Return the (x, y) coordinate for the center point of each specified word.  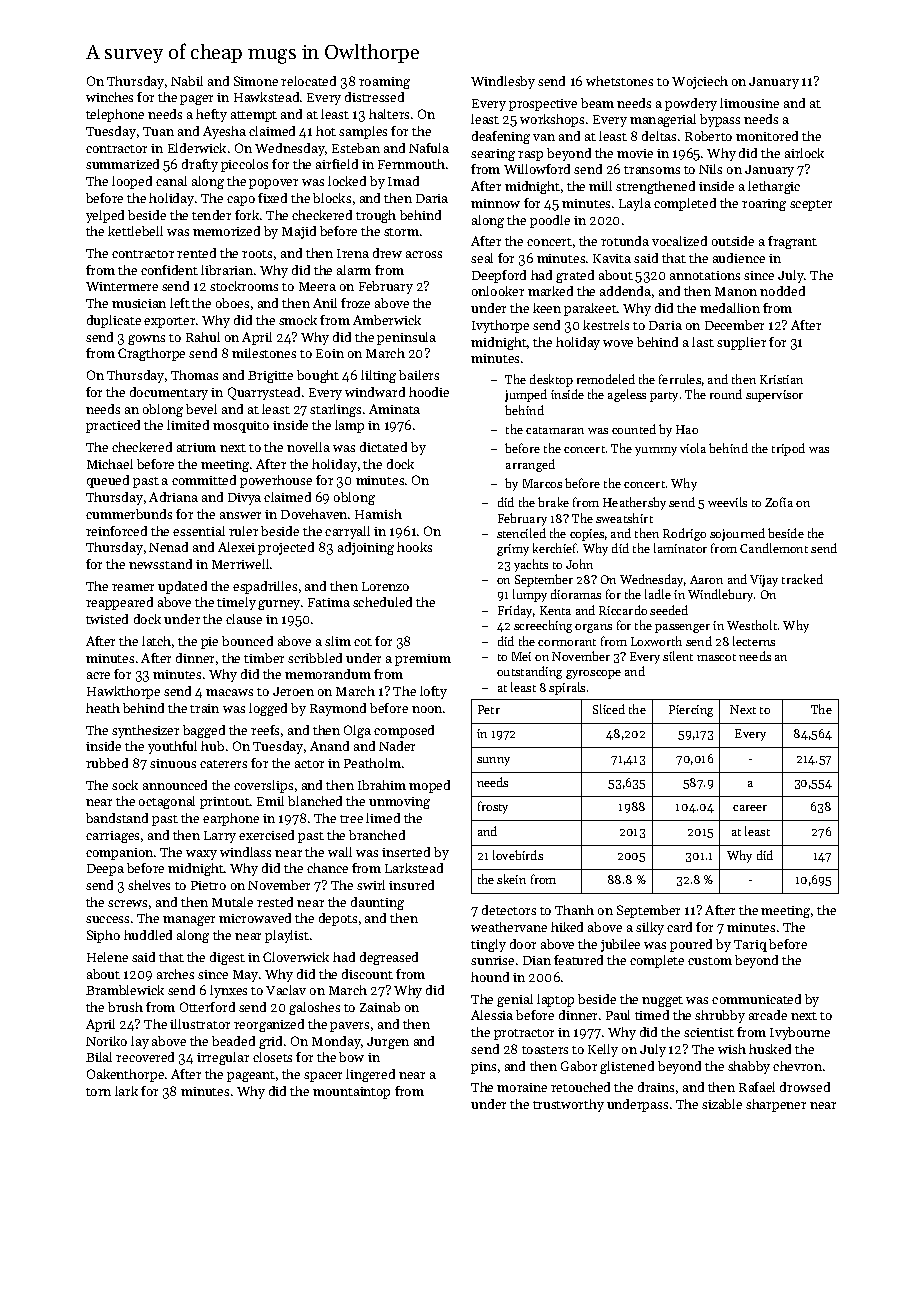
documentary (169, 393)
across (424, 254)
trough (376, 216)
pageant (251, 1076)
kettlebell (135, 231)
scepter (811, 205)
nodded (782, 291)
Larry (220, 837)
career (750, 808)
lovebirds (518, 855)
